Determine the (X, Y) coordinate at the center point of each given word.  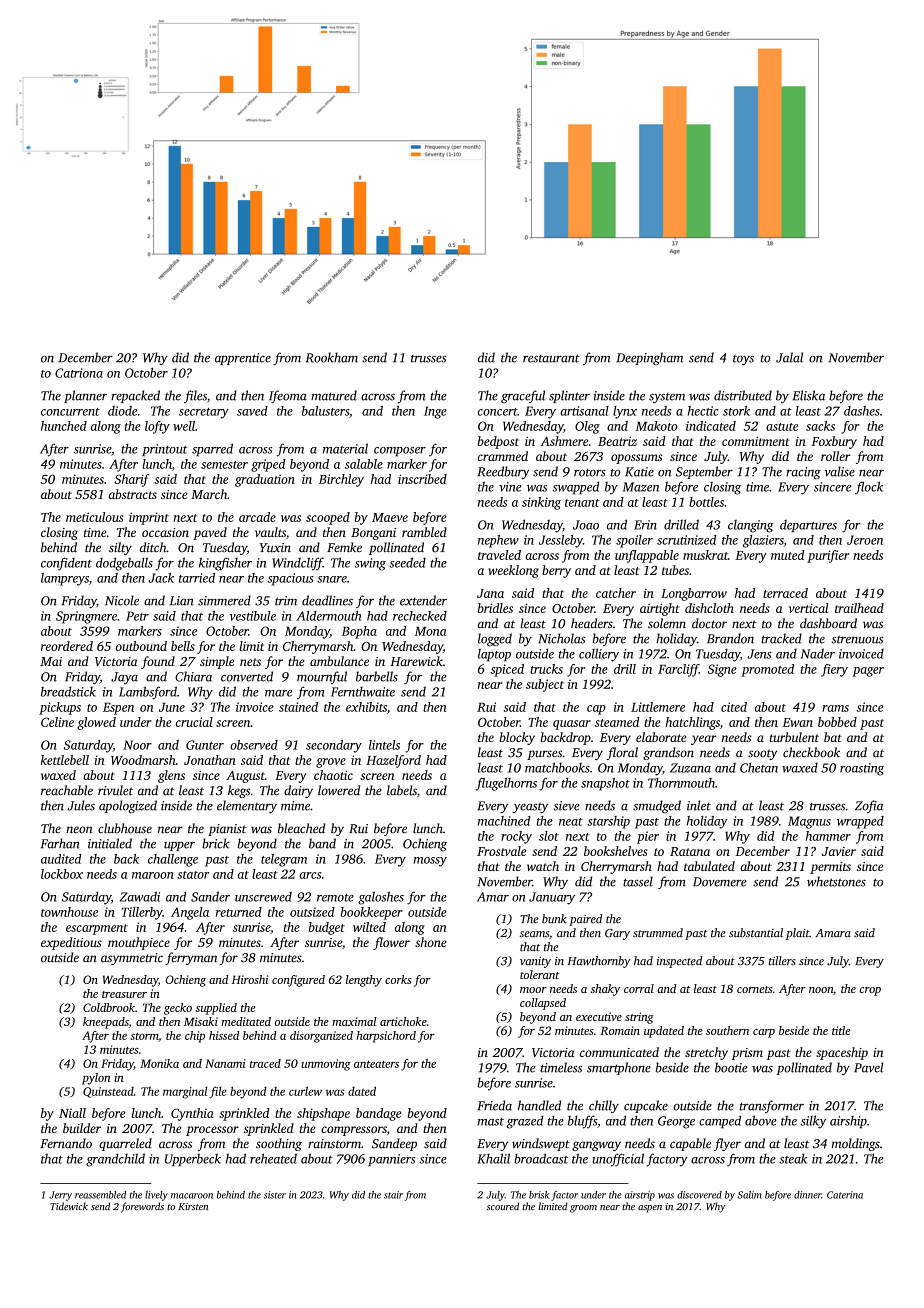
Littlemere (658, 707)
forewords (142, 1207)
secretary (204, 413)
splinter (569, 396)
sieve (567, 806)
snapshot (605, 784)
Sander (210, 896)
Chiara (193, 676)
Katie (639, 472)
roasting (862, 769)
